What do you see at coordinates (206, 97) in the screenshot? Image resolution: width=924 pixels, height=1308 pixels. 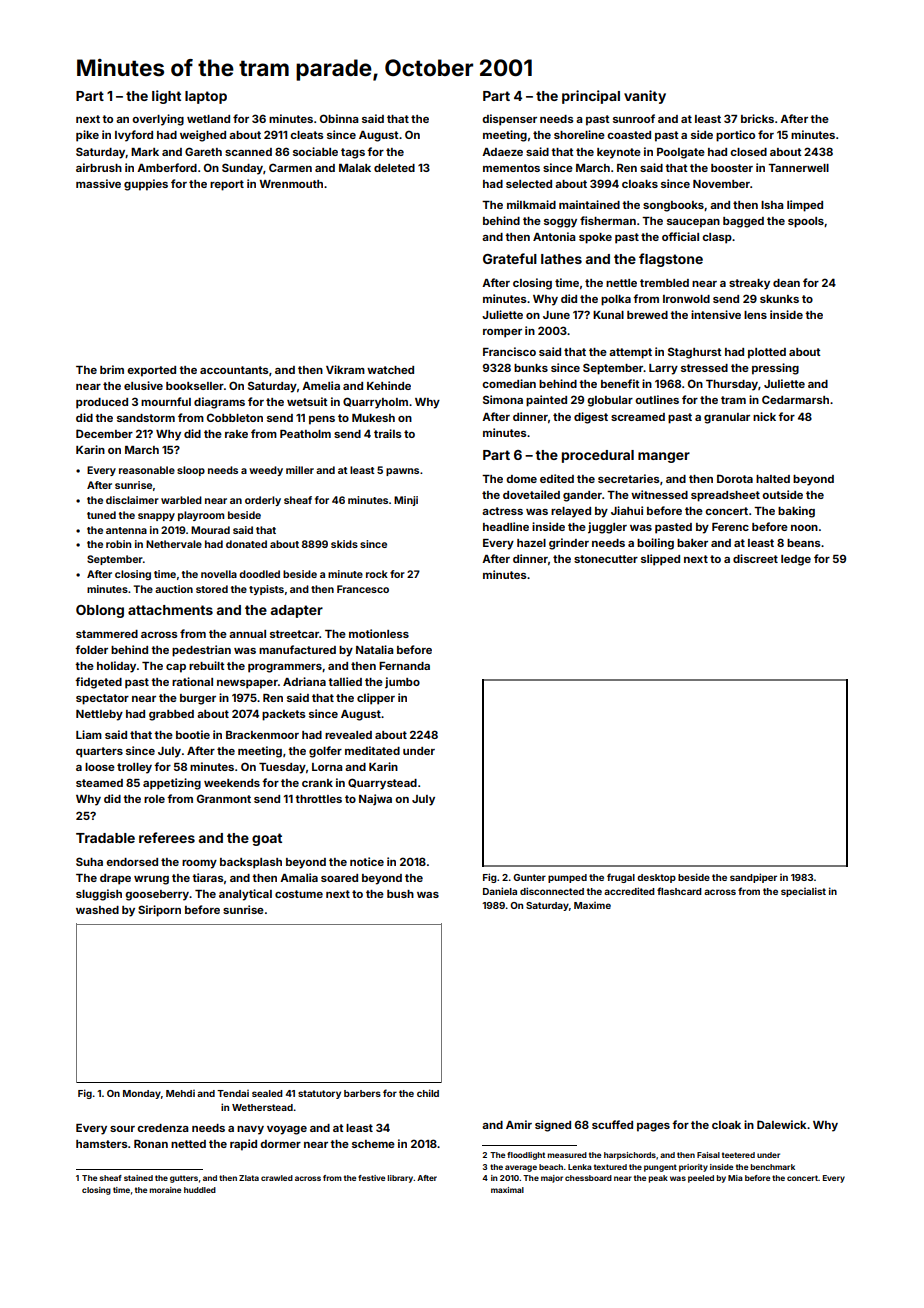 I see `laptop` at bounding box center [206, 97].
